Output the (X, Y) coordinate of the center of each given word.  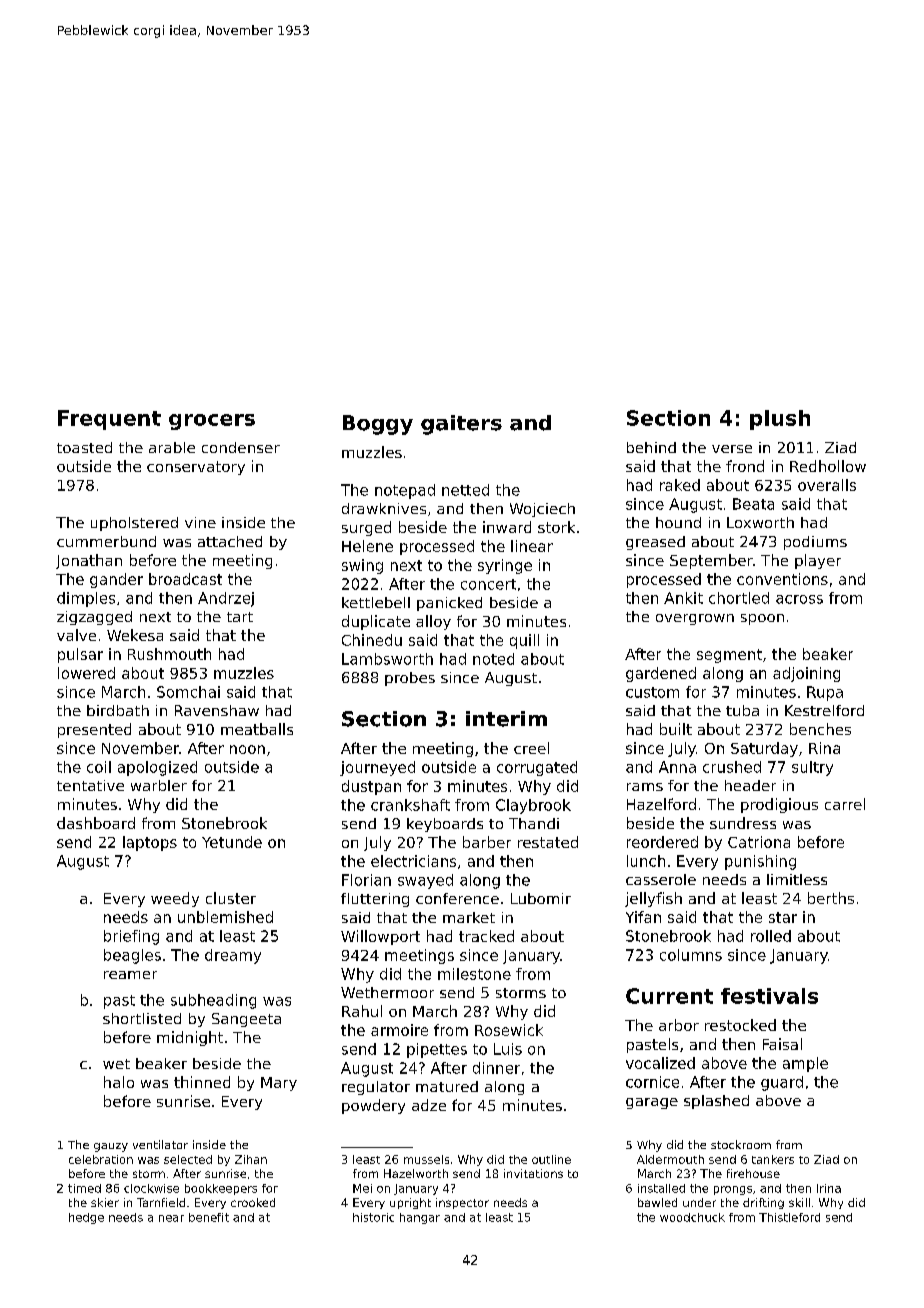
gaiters (461, 425)
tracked (486, 936)
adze (429, 1105)
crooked (253, 1202)
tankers (773, 1159)
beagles (132, 956)
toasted (84, 447)
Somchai (188, 692)
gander (116, 580)
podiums (815, 543)
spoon (762, 619)
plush (780, 420)
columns (691, 955)
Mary (279, 1084)
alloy (433, 622)
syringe (505, 566)
